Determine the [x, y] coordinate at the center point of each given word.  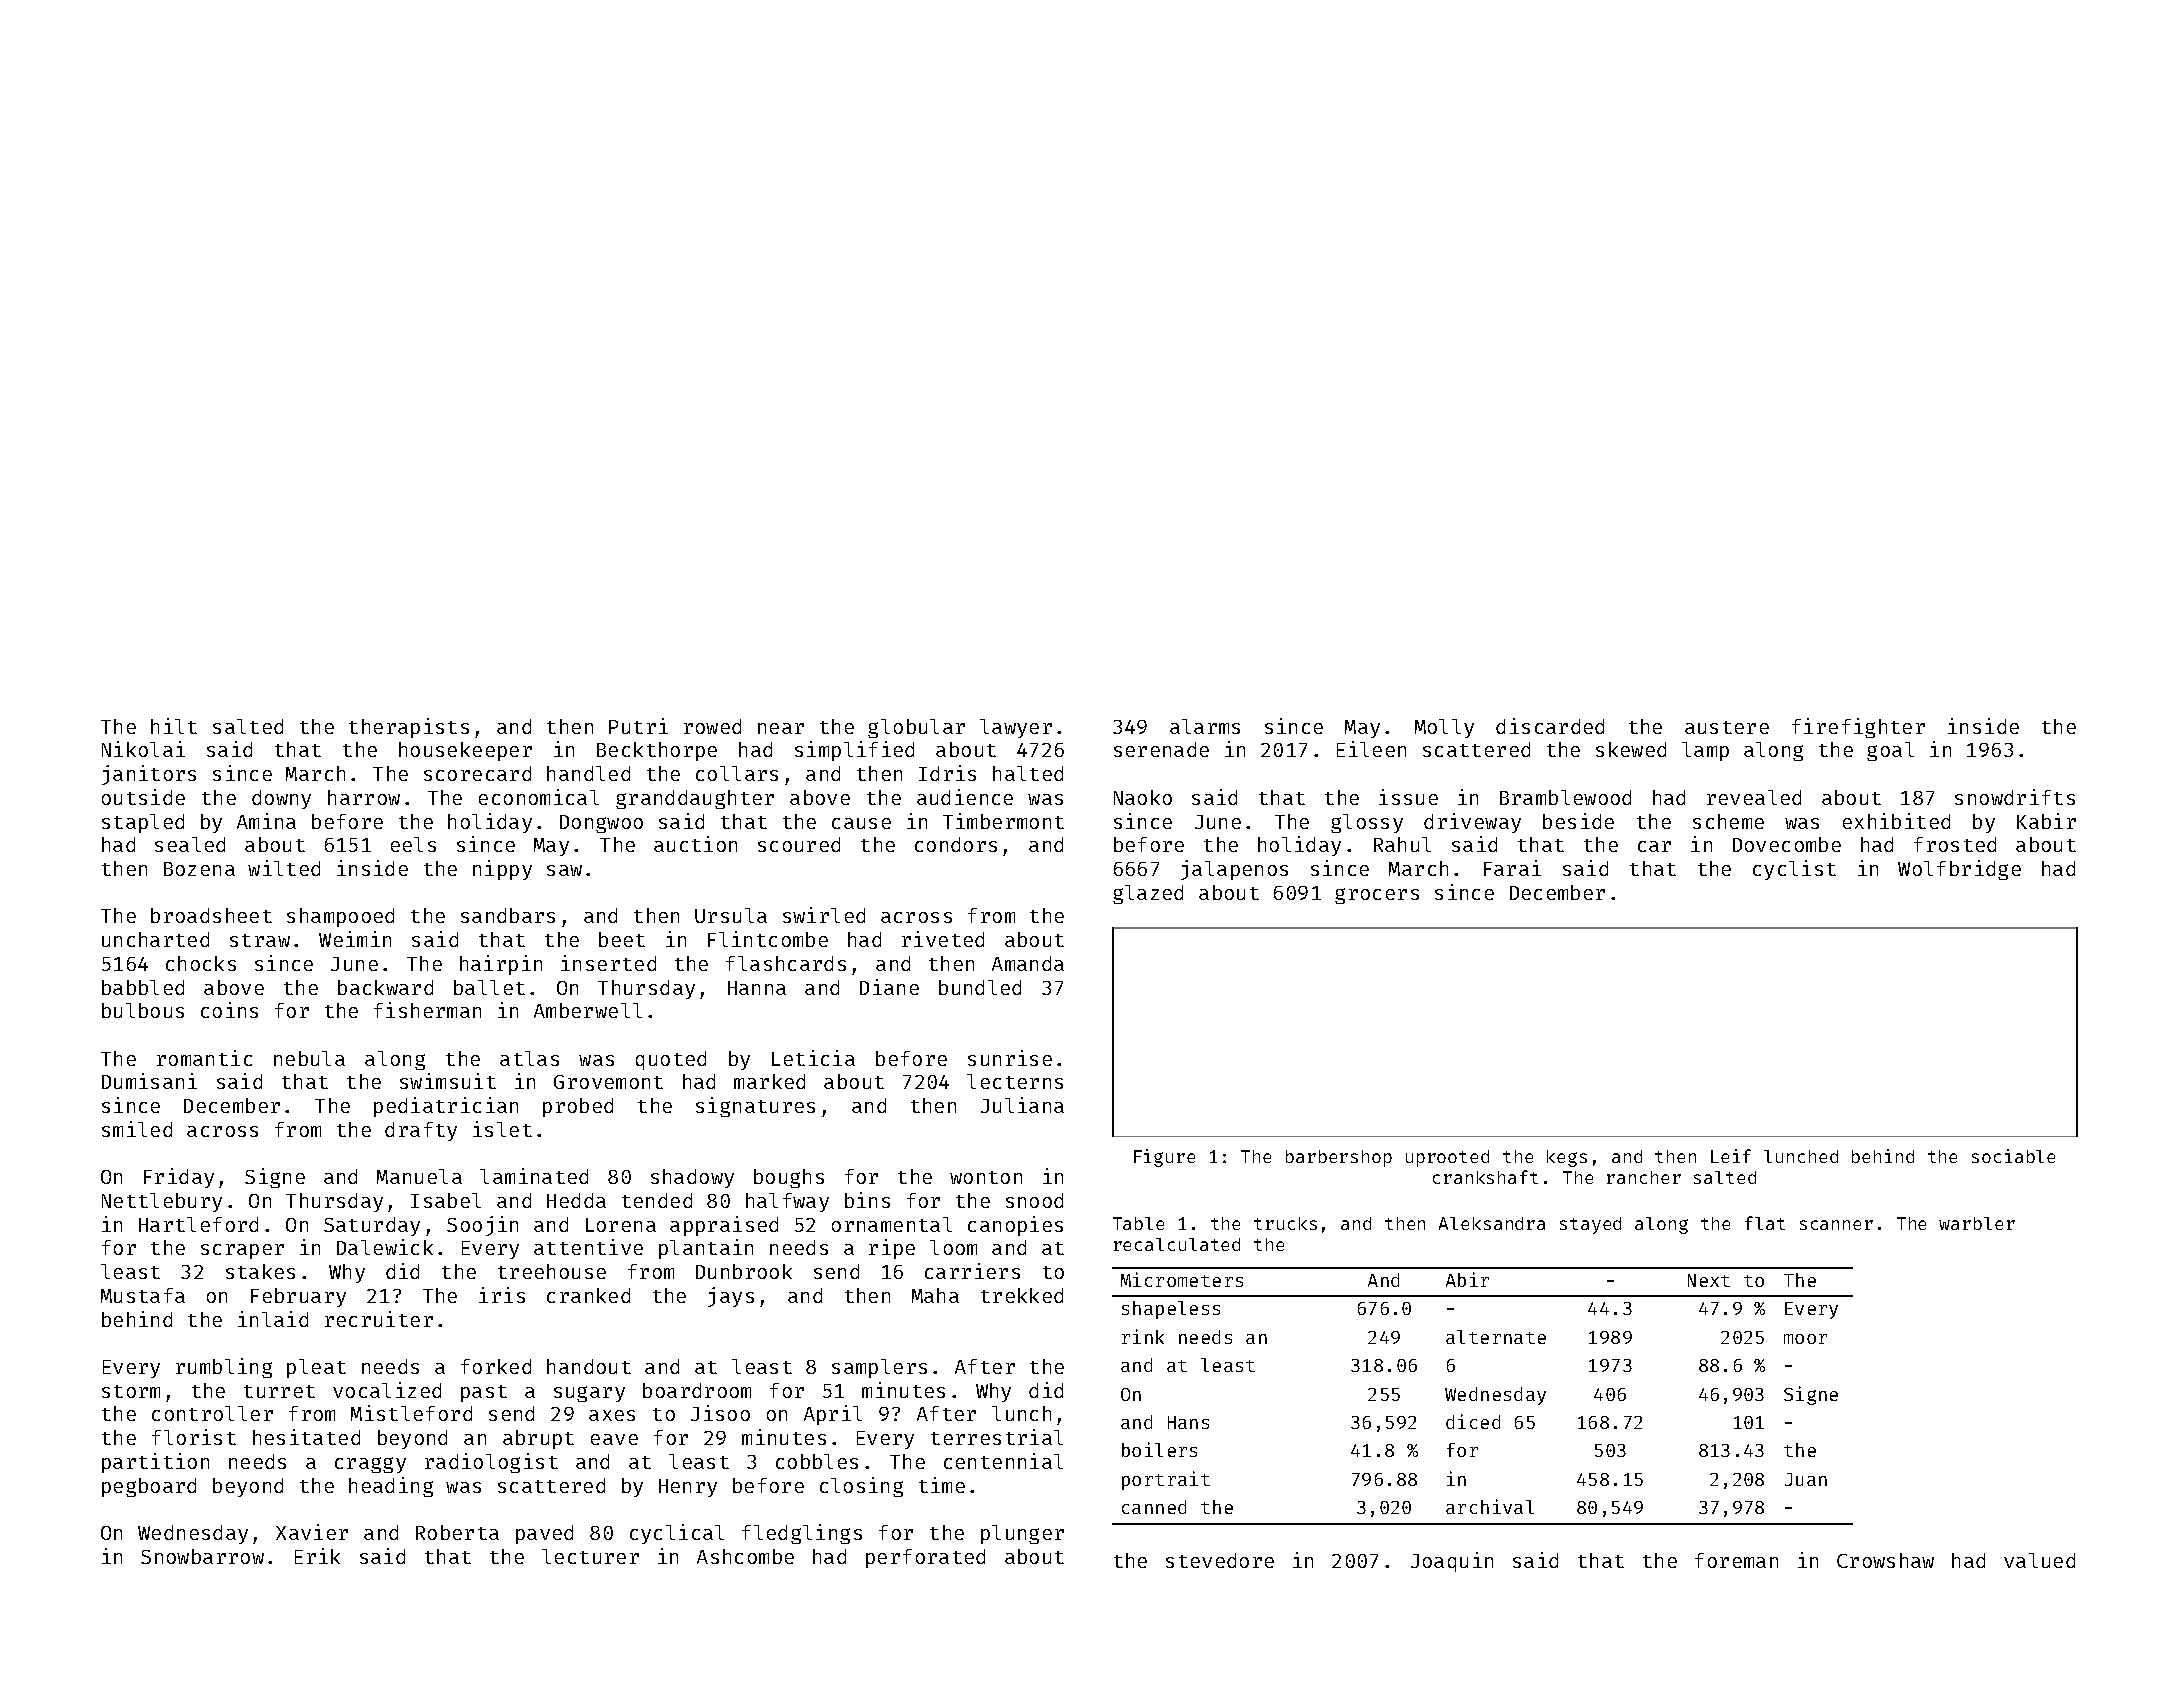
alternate [1496, 1337]
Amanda [1028, 963]
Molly [1444, 728]
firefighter [1858, 728]
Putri [638, 726]
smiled [137, 1129]
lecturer [590, 1556]
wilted [284, 868]
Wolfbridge [1959, 870]
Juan [1806, 1479]
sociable [2013, 1156]
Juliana [1022, 1105]
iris [502, 1295]
